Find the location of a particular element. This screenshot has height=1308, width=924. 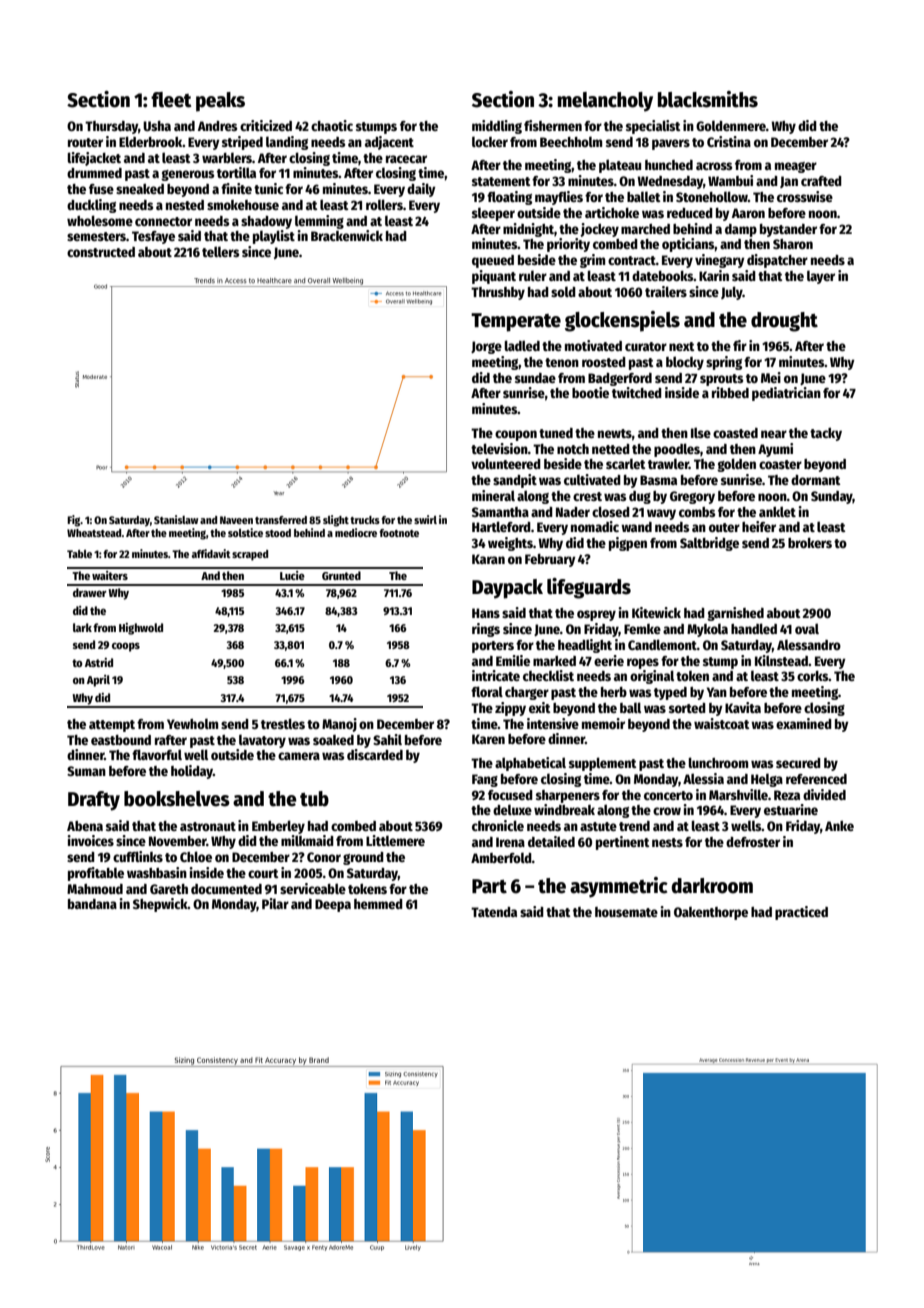

coupon is located at coordinates (516, 435).
